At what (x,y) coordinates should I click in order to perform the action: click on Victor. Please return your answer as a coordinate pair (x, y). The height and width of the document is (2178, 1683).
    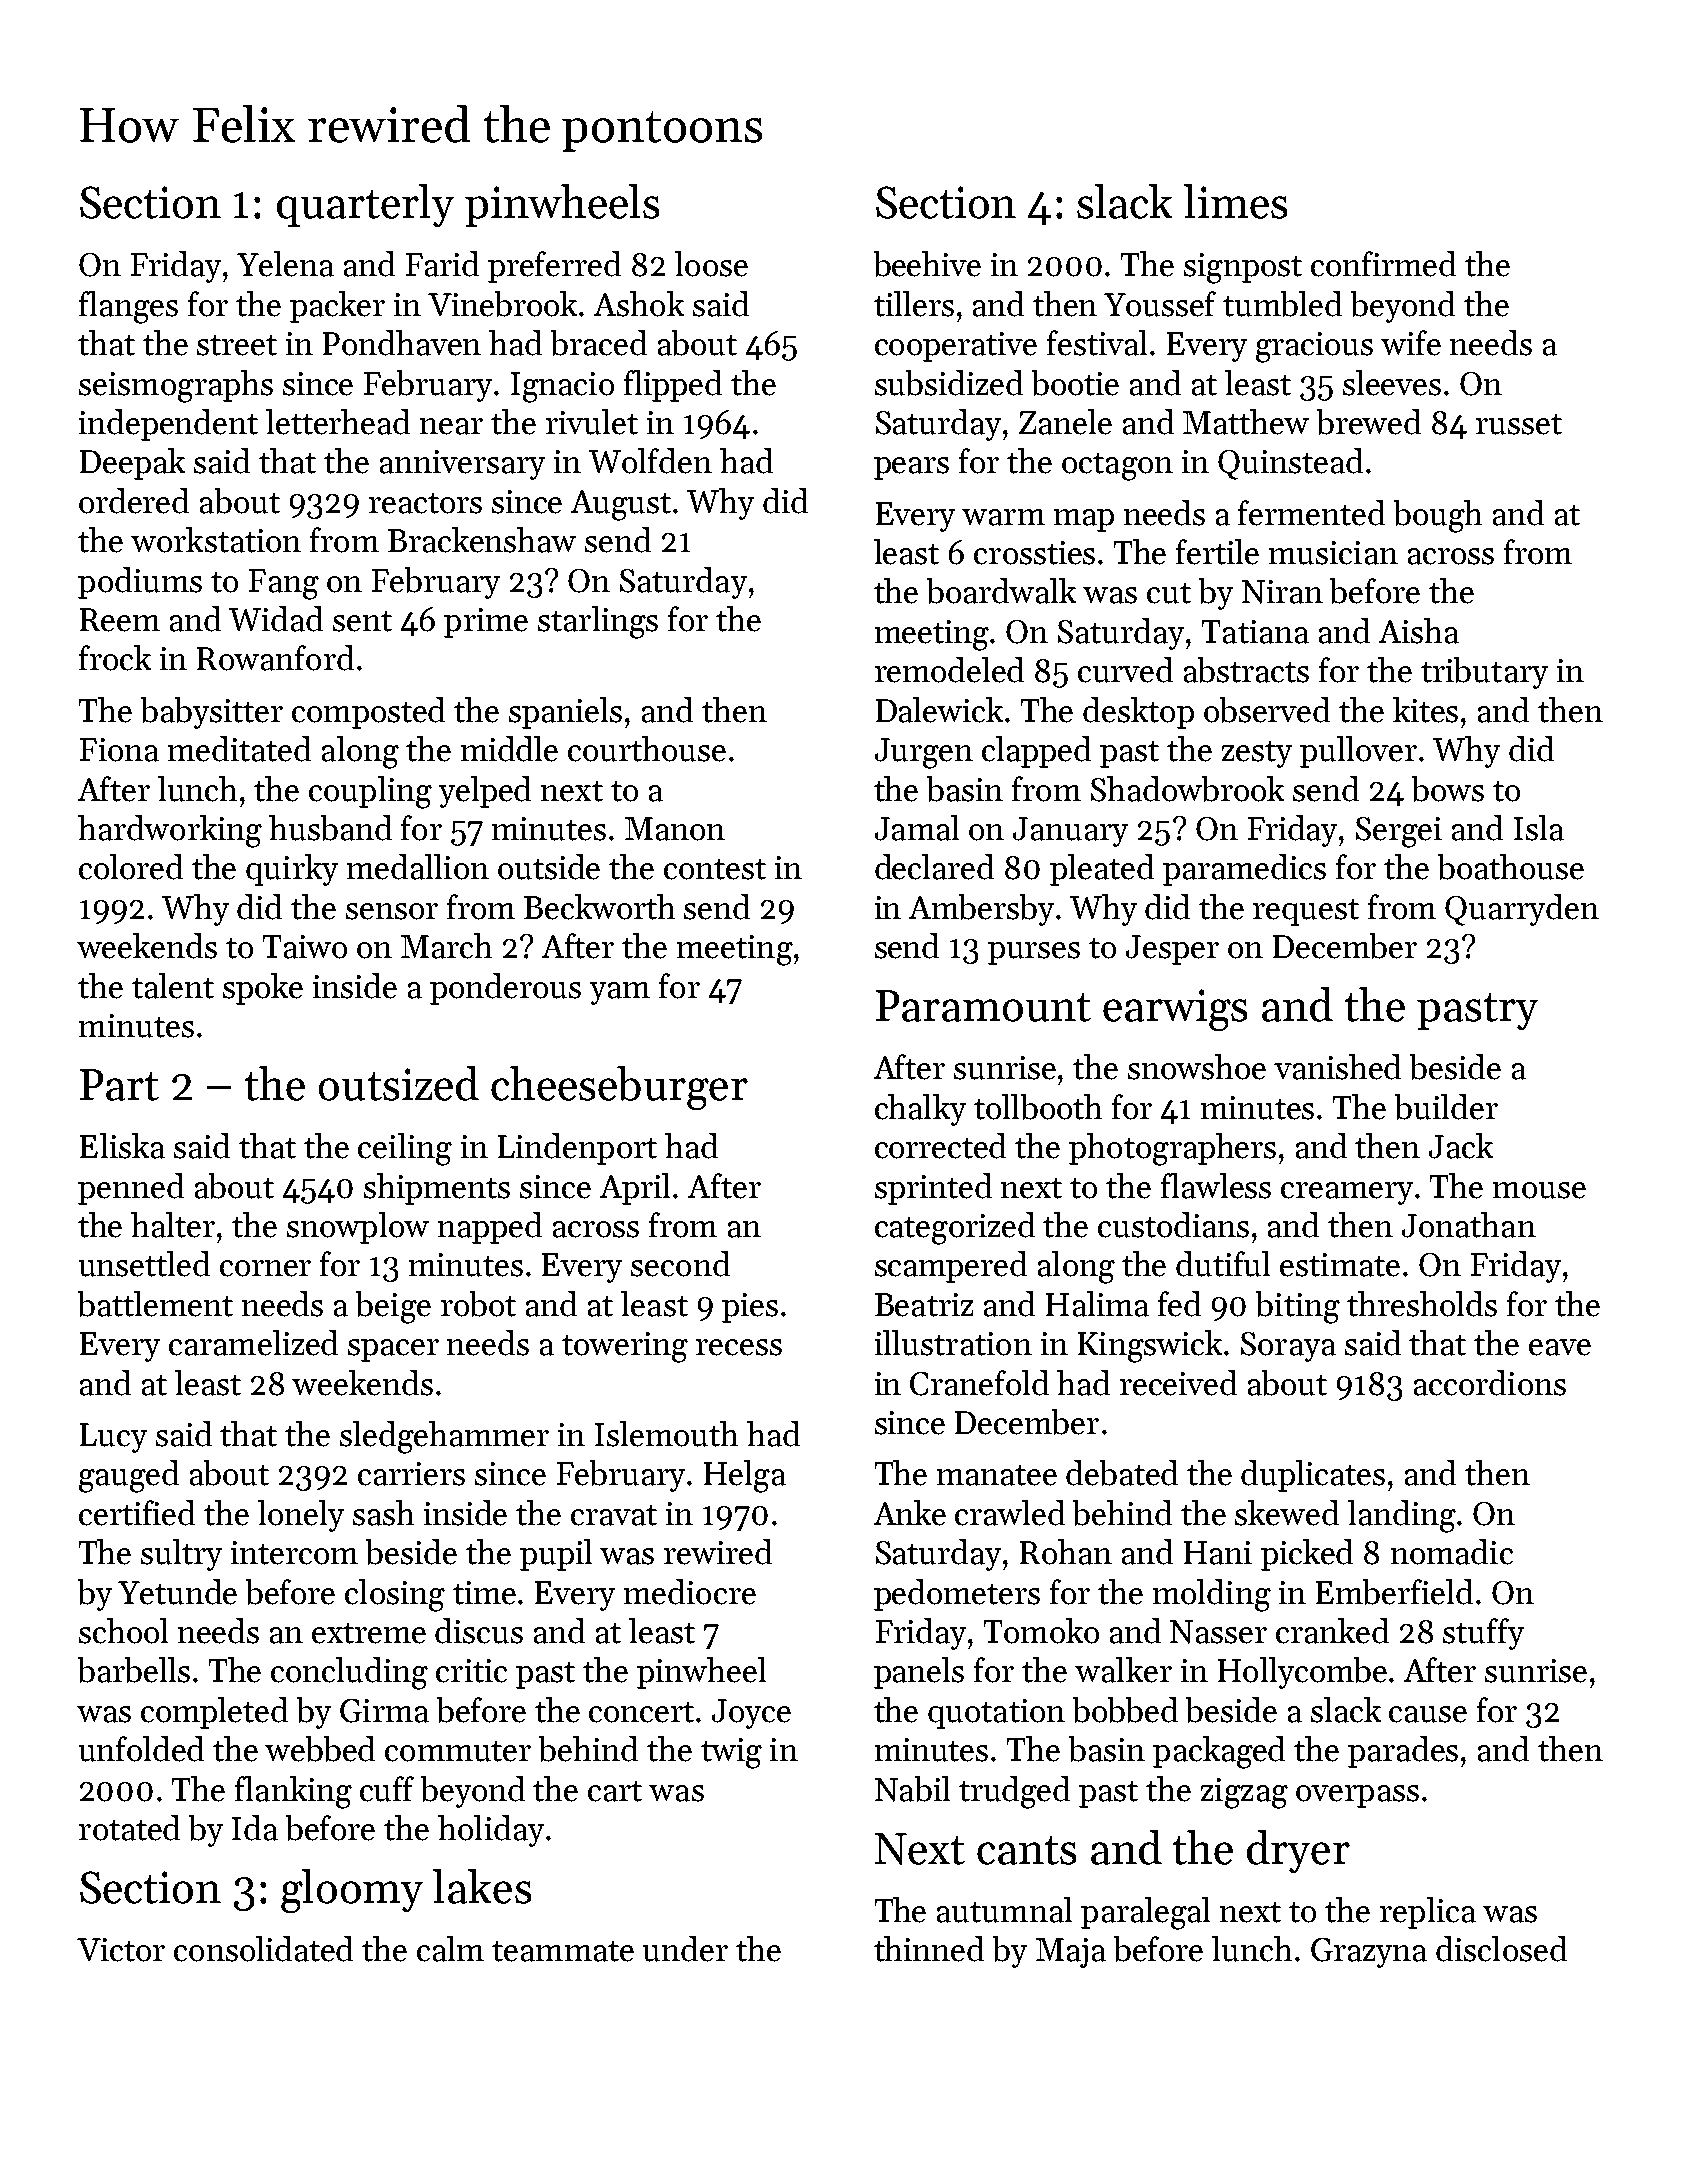
    Looking at the image, I should click on (121, 1950).
